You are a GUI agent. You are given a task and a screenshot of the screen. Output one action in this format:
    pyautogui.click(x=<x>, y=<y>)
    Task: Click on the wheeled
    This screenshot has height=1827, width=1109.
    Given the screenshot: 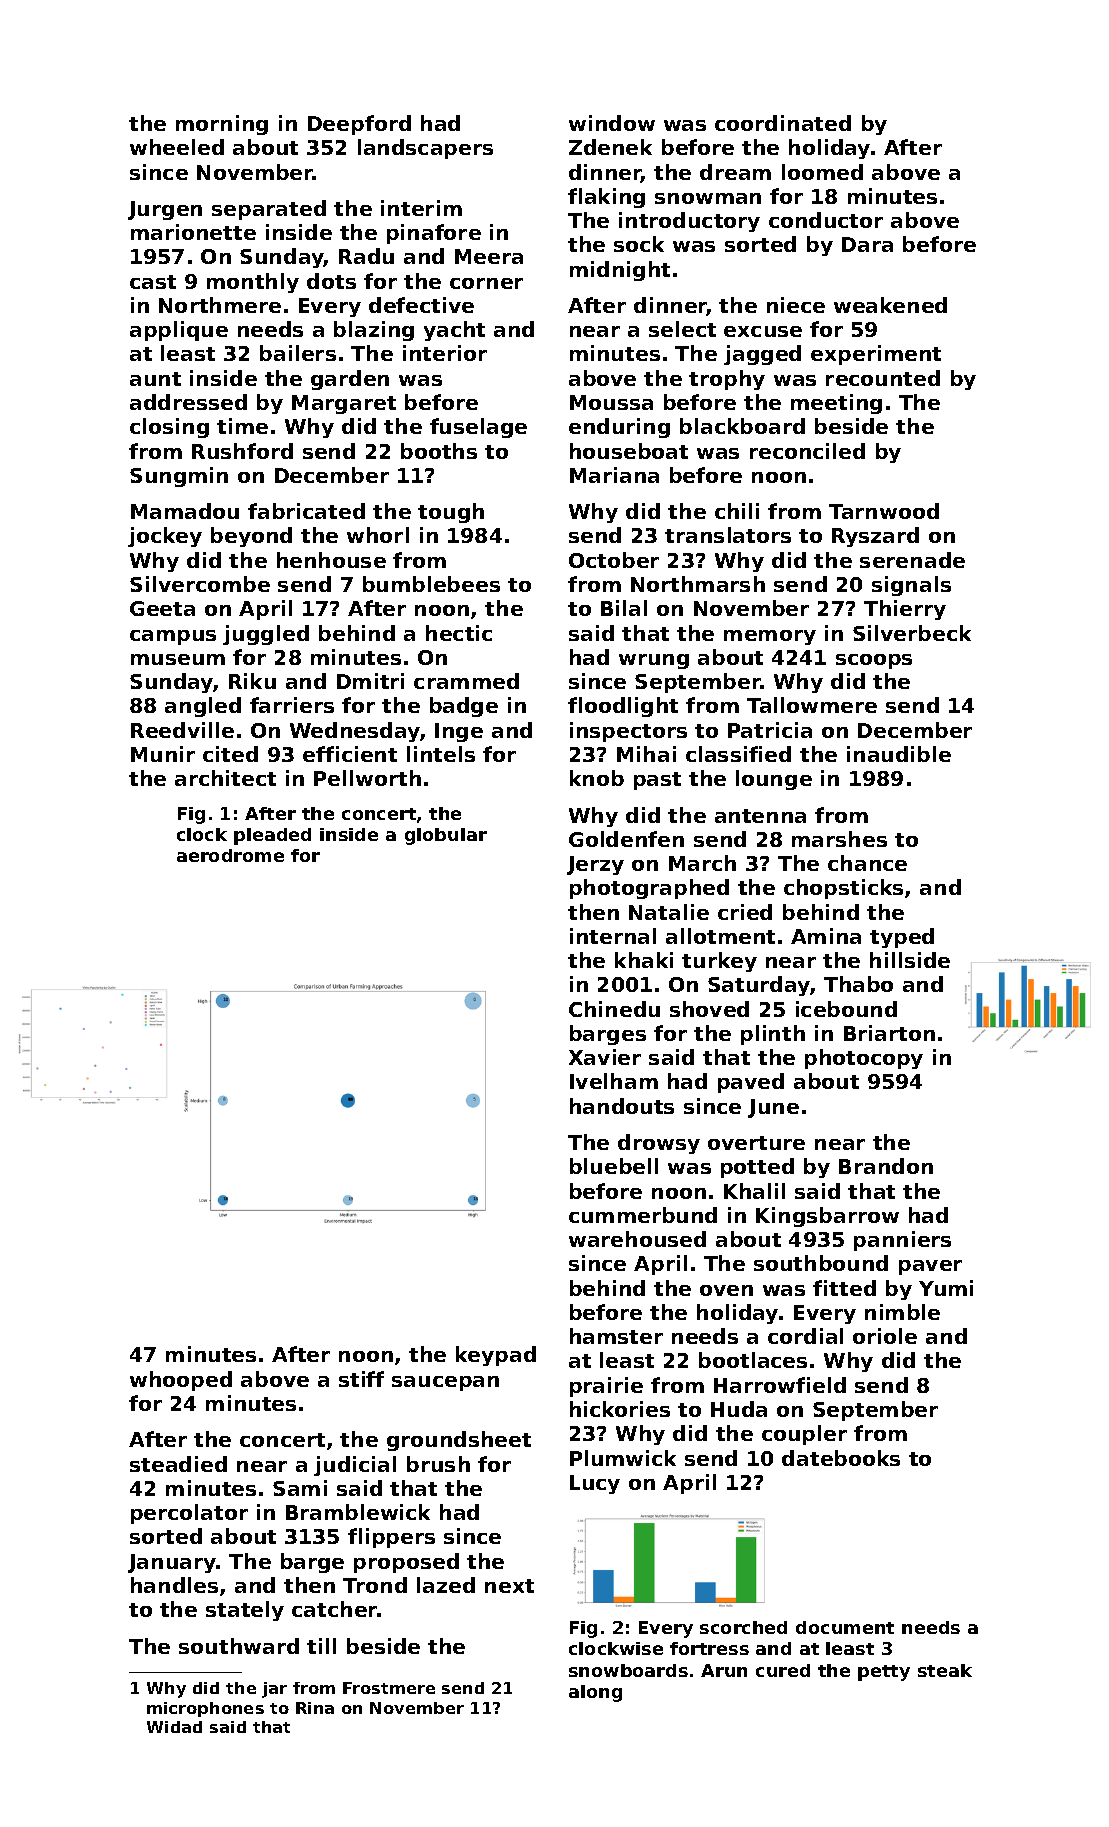 What is the action you would take?
    pyautogui.click(x=177, y=147)
